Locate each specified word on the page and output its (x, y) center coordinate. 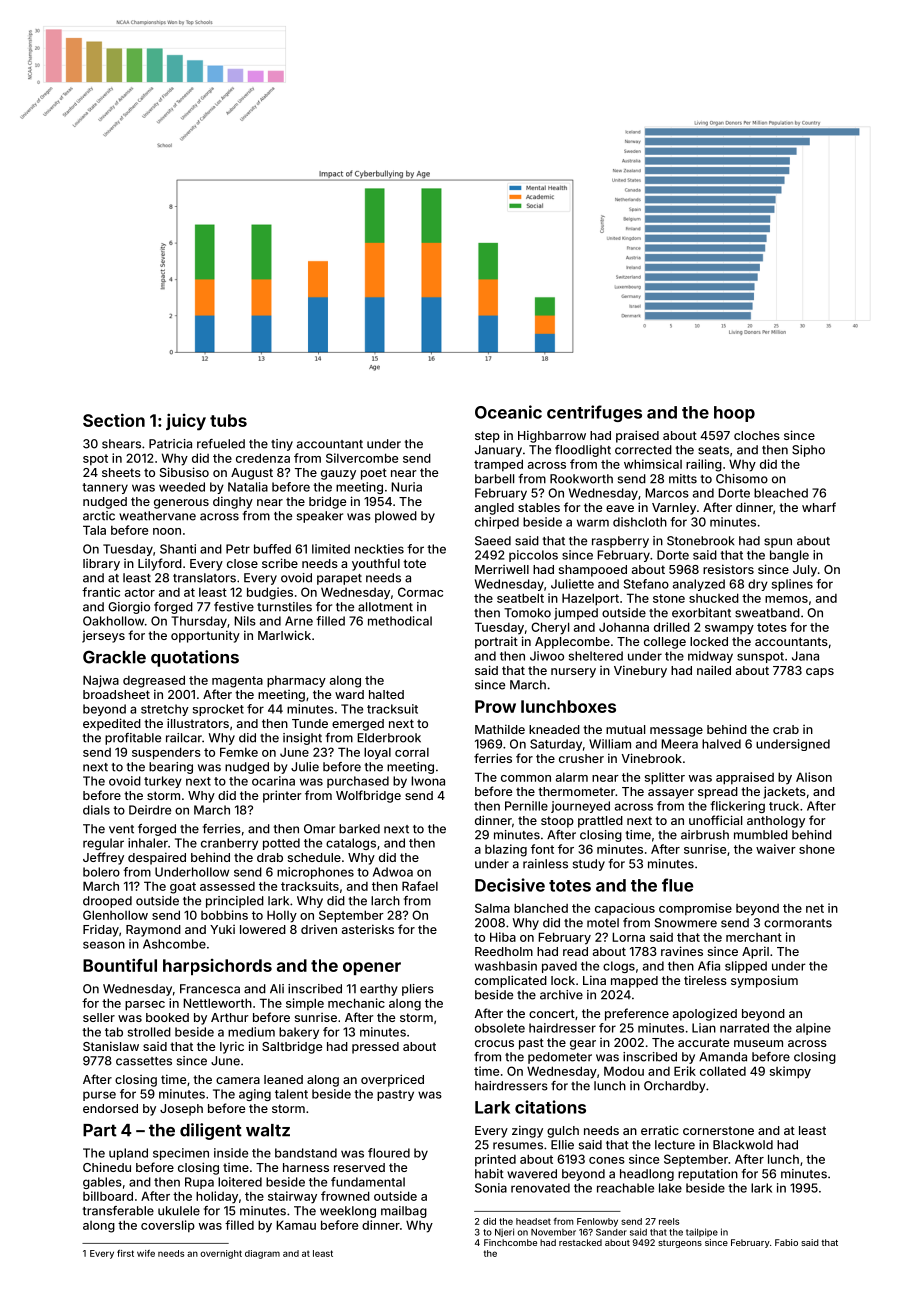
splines (792, 585)
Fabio (786, 1242)
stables (539, 507)
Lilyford (160, 564)
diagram (262, 1254)
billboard (108, 1196)
